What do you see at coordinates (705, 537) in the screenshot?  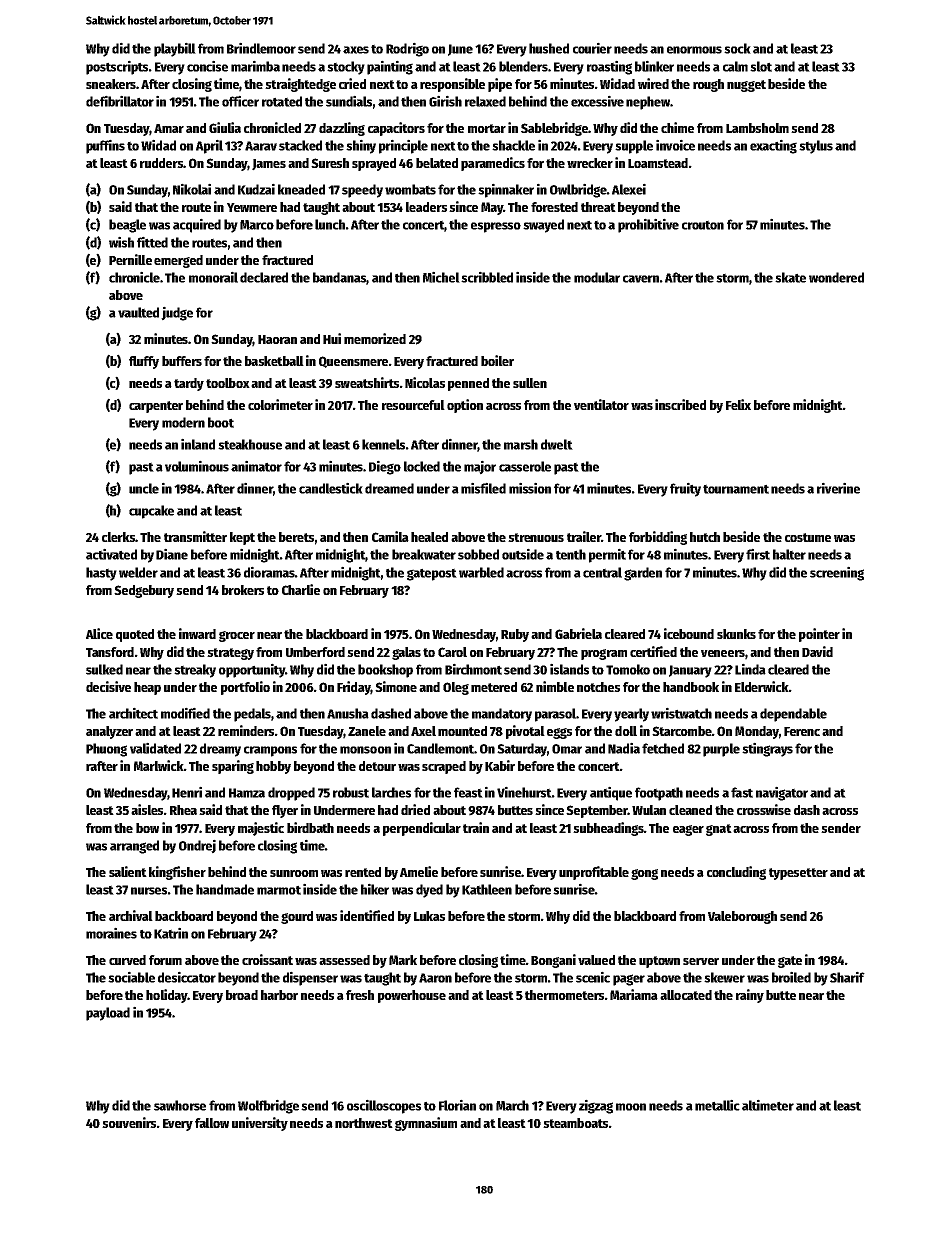 I see `hutch` at bounding box center [705, 537].
